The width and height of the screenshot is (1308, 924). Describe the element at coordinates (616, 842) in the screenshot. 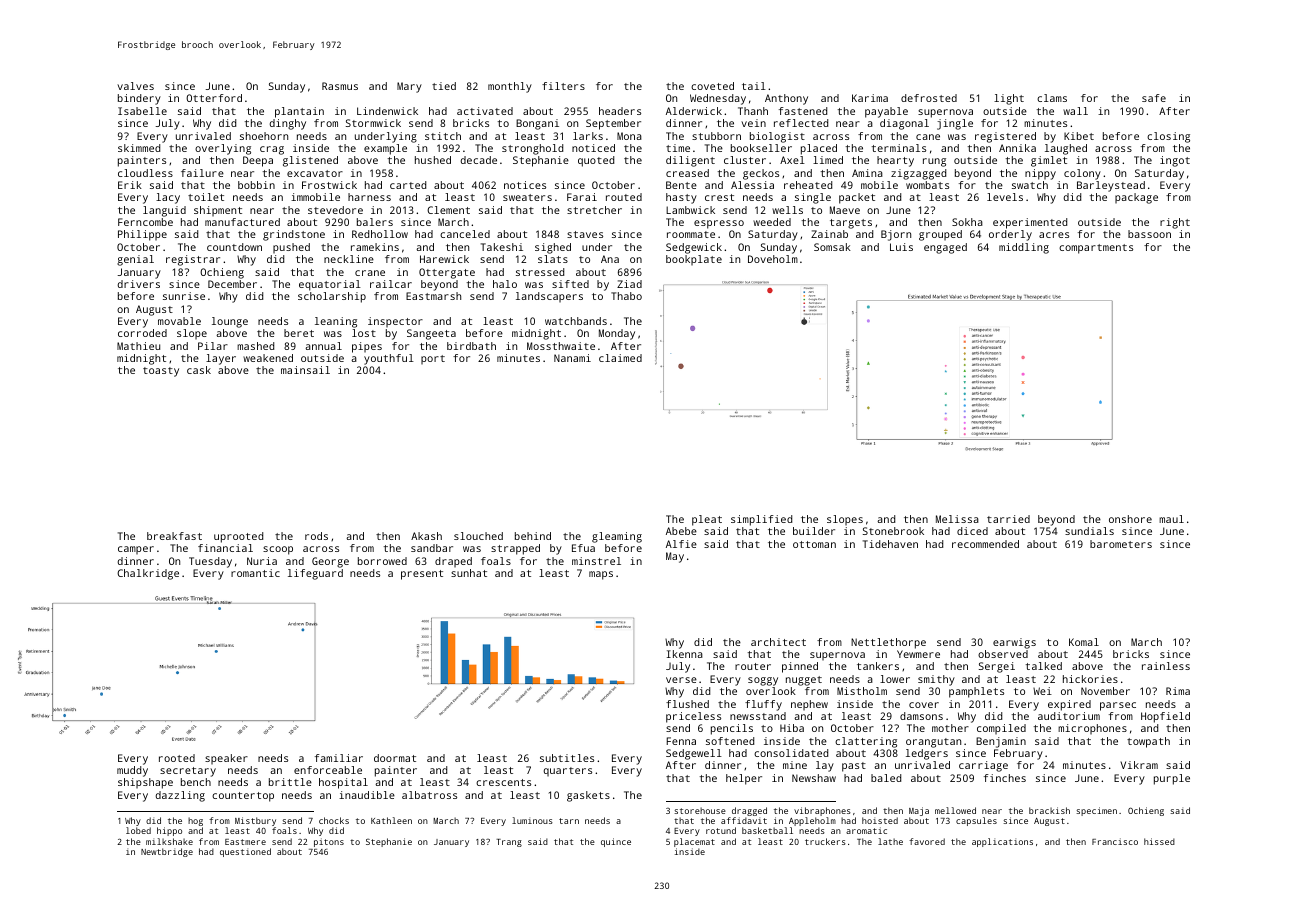

I see `quince` at that location.
